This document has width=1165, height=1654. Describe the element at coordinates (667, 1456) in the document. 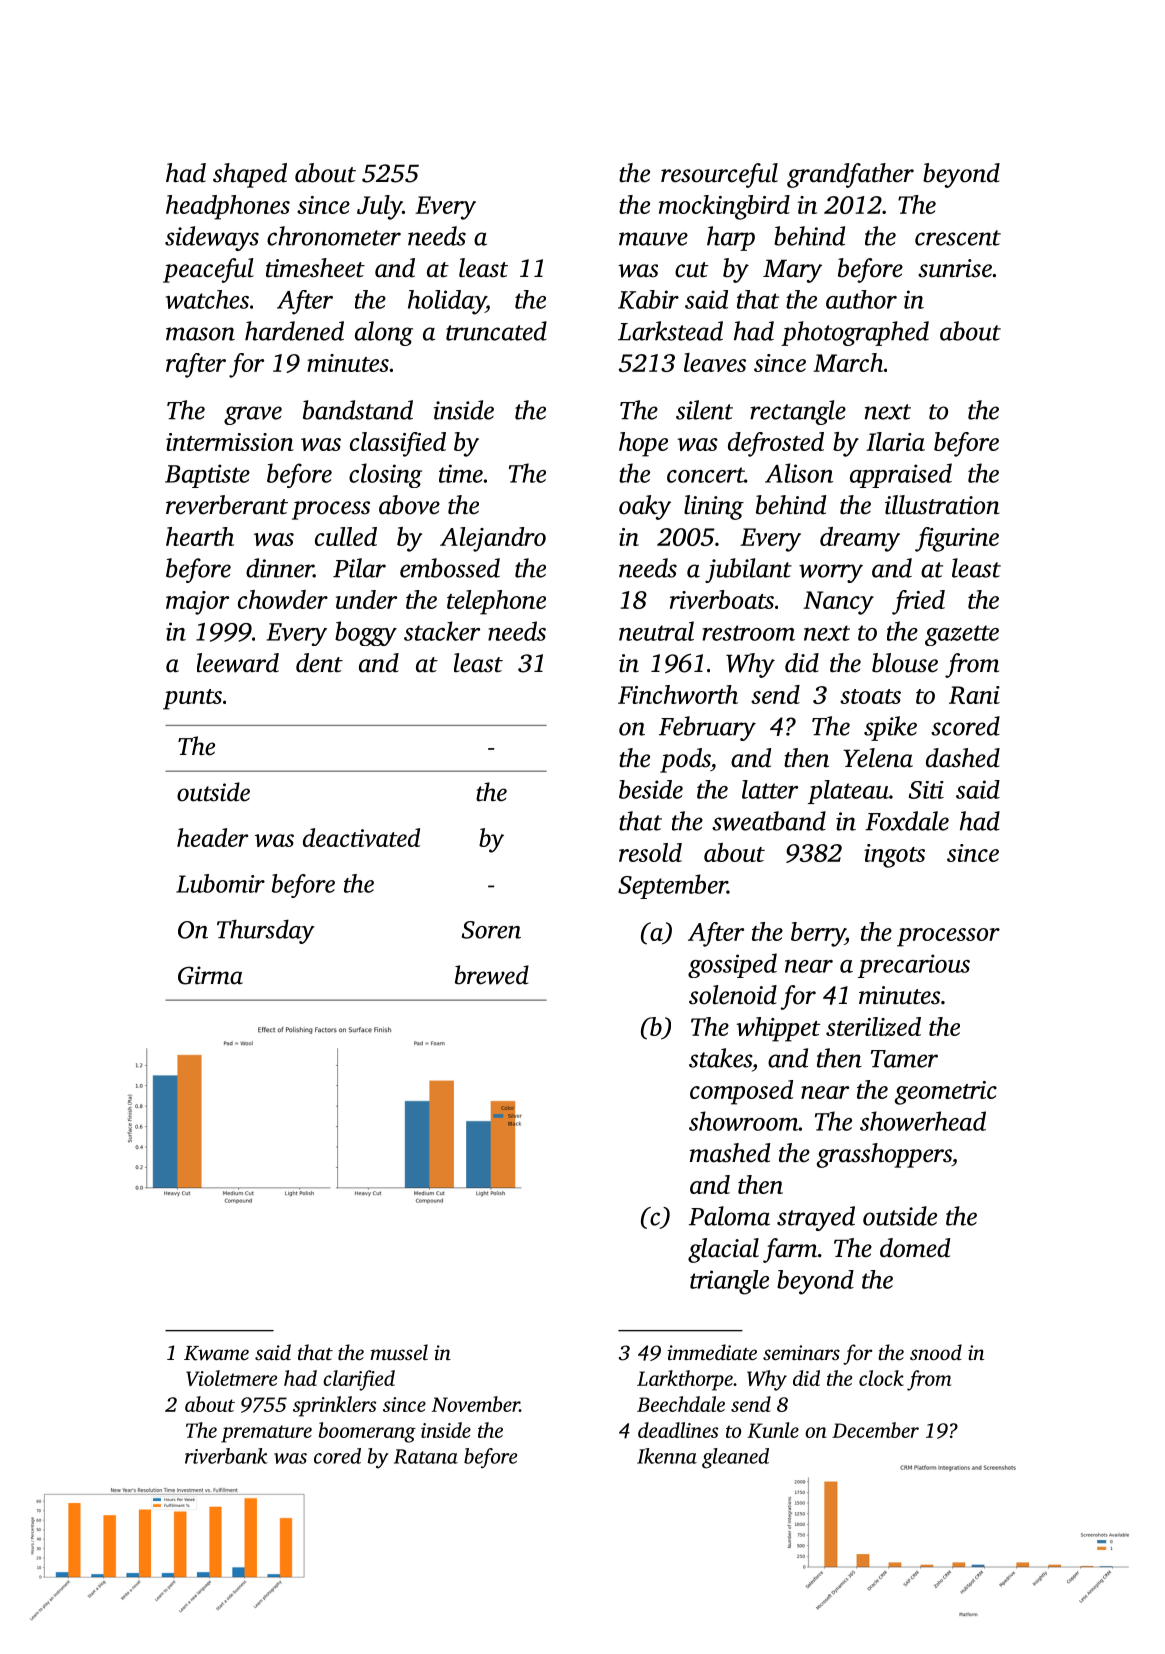

I see `Ikenna` at that location.
